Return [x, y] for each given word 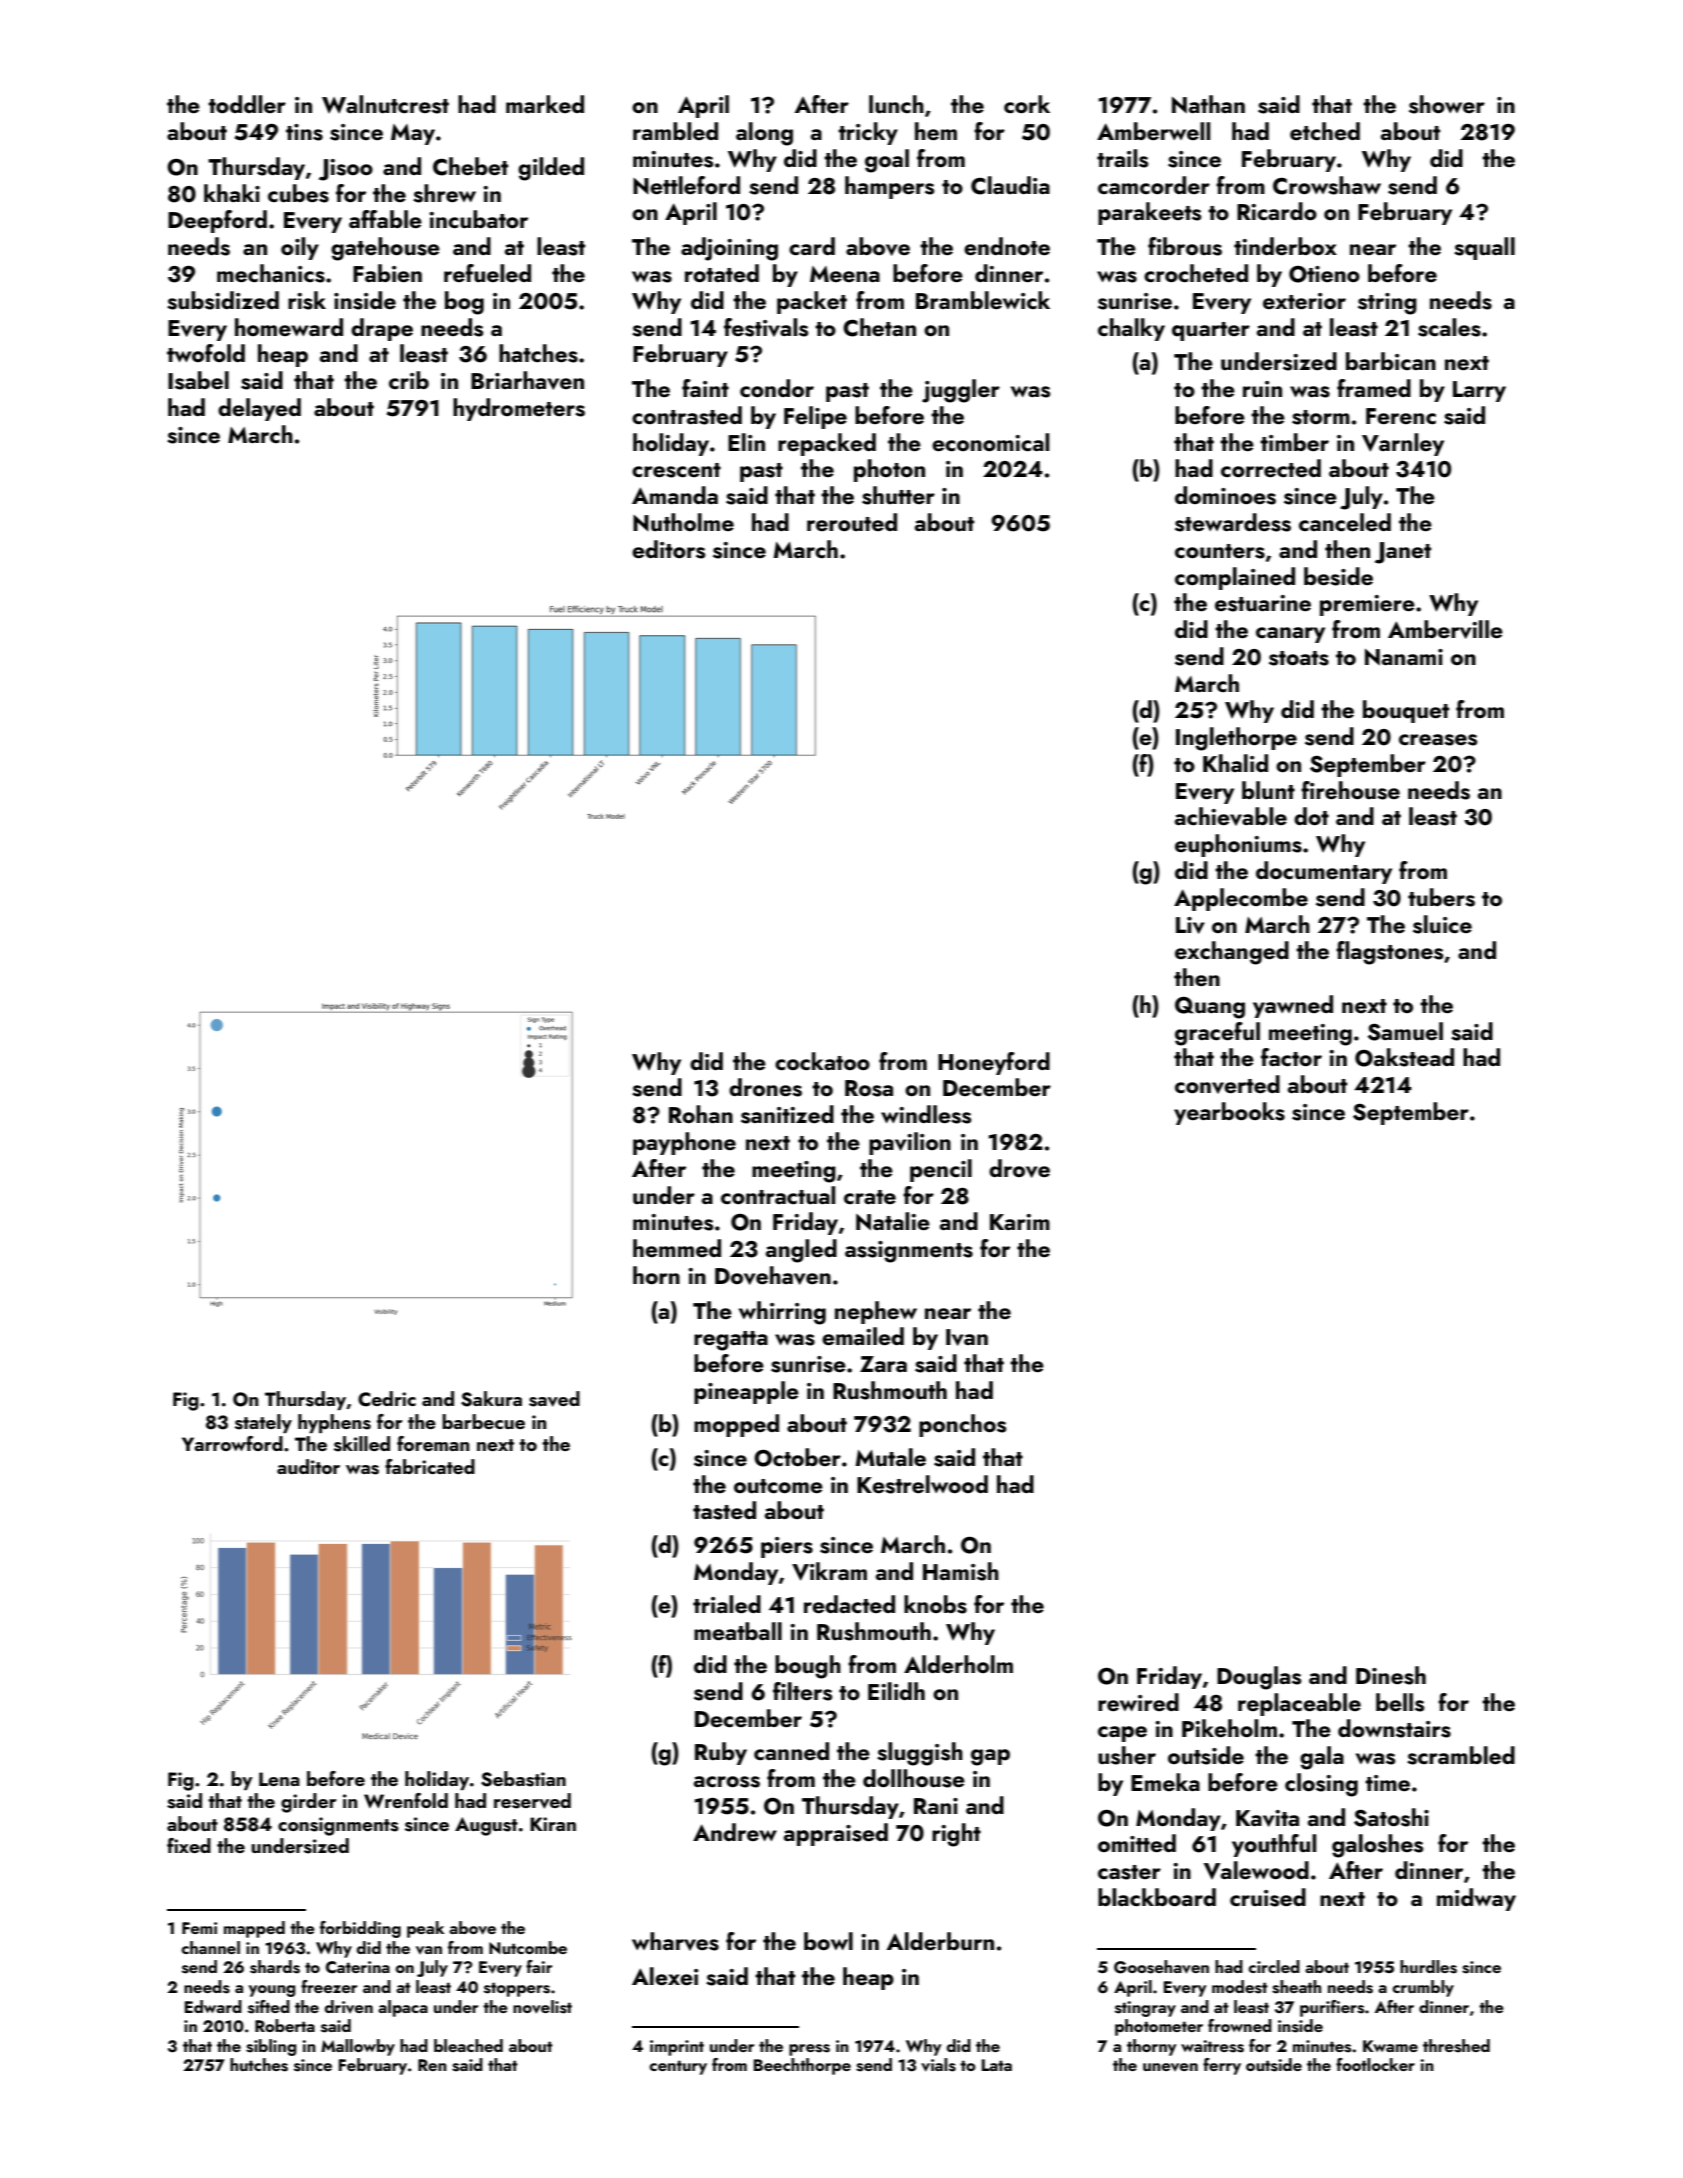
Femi [199, 1928]
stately [263, 1423]
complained [1235, 578]
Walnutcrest [385, 104]
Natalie [893, 1221]
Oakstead [1404, 1057]
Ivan [967, 1337]
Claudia [1010, 185]
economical [990, 442]
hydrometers [519, 409]
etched [1325, 131]
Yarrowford [232, 1443]
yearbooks [1229, 1113]
